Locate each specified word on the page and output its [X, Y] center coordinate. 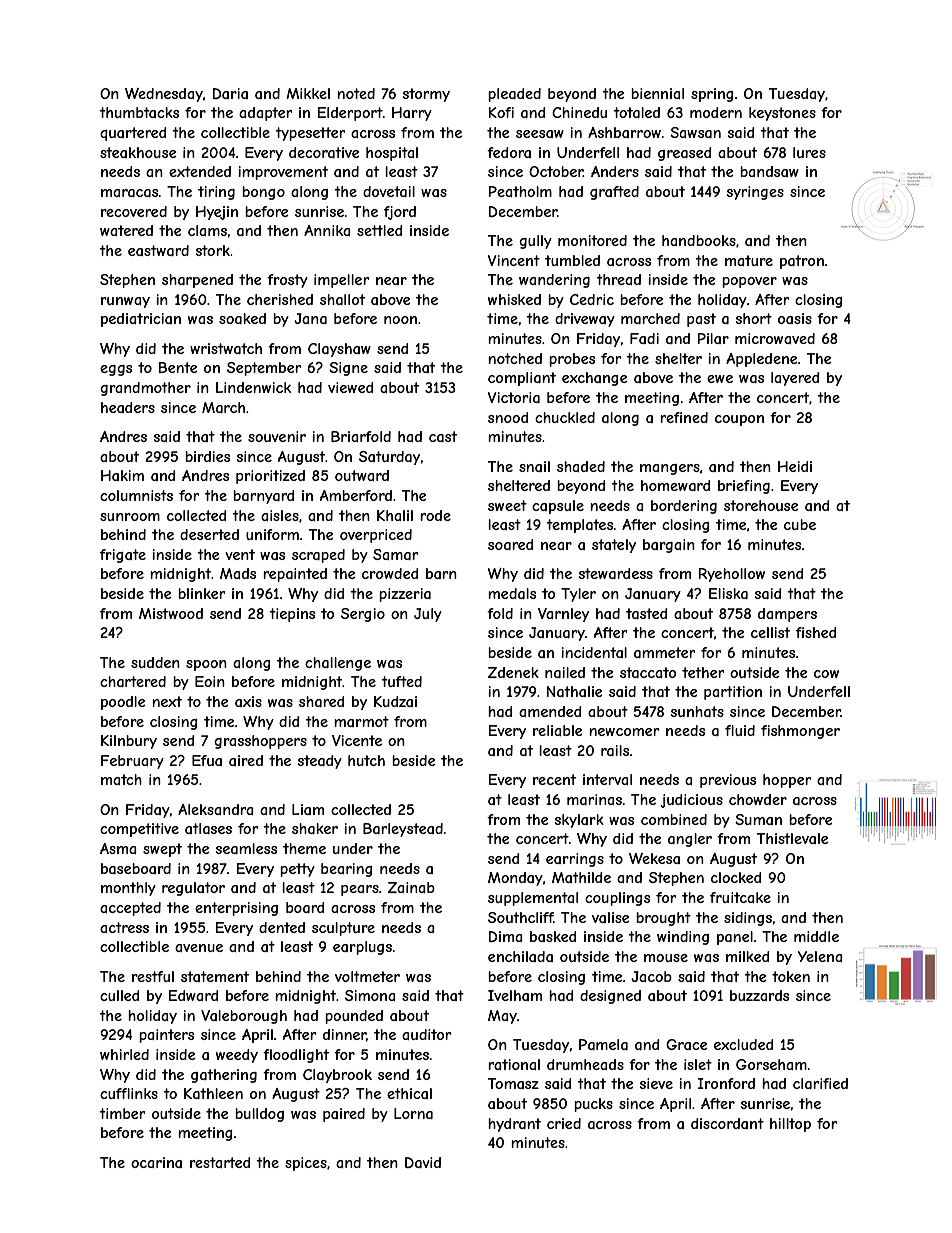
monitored [592, 240]
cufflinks [129, 1093]
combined [674, 819]
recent [554, 779]
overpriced [376, 536]
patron [802, 262]
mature [749, 260]
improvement [283, 173]
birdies [207, 456]
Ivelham [515, 995]
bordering [684, 507]
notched [515, 358]
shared [322, 701]
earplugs [362, 948]
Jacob [651, 976]
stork [213, 250]
